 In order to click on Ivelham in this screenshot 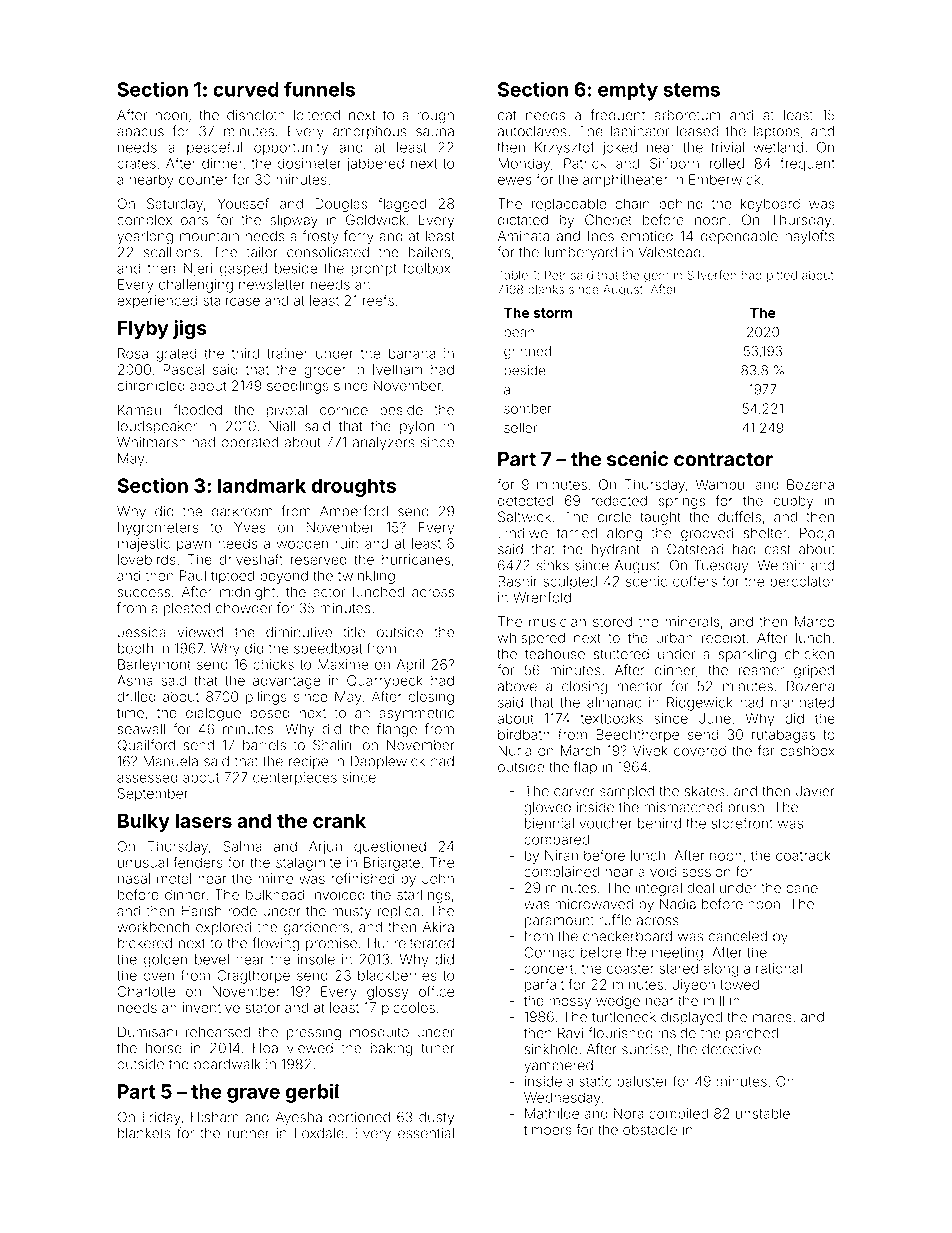, I will do `click(397, 369)`.
